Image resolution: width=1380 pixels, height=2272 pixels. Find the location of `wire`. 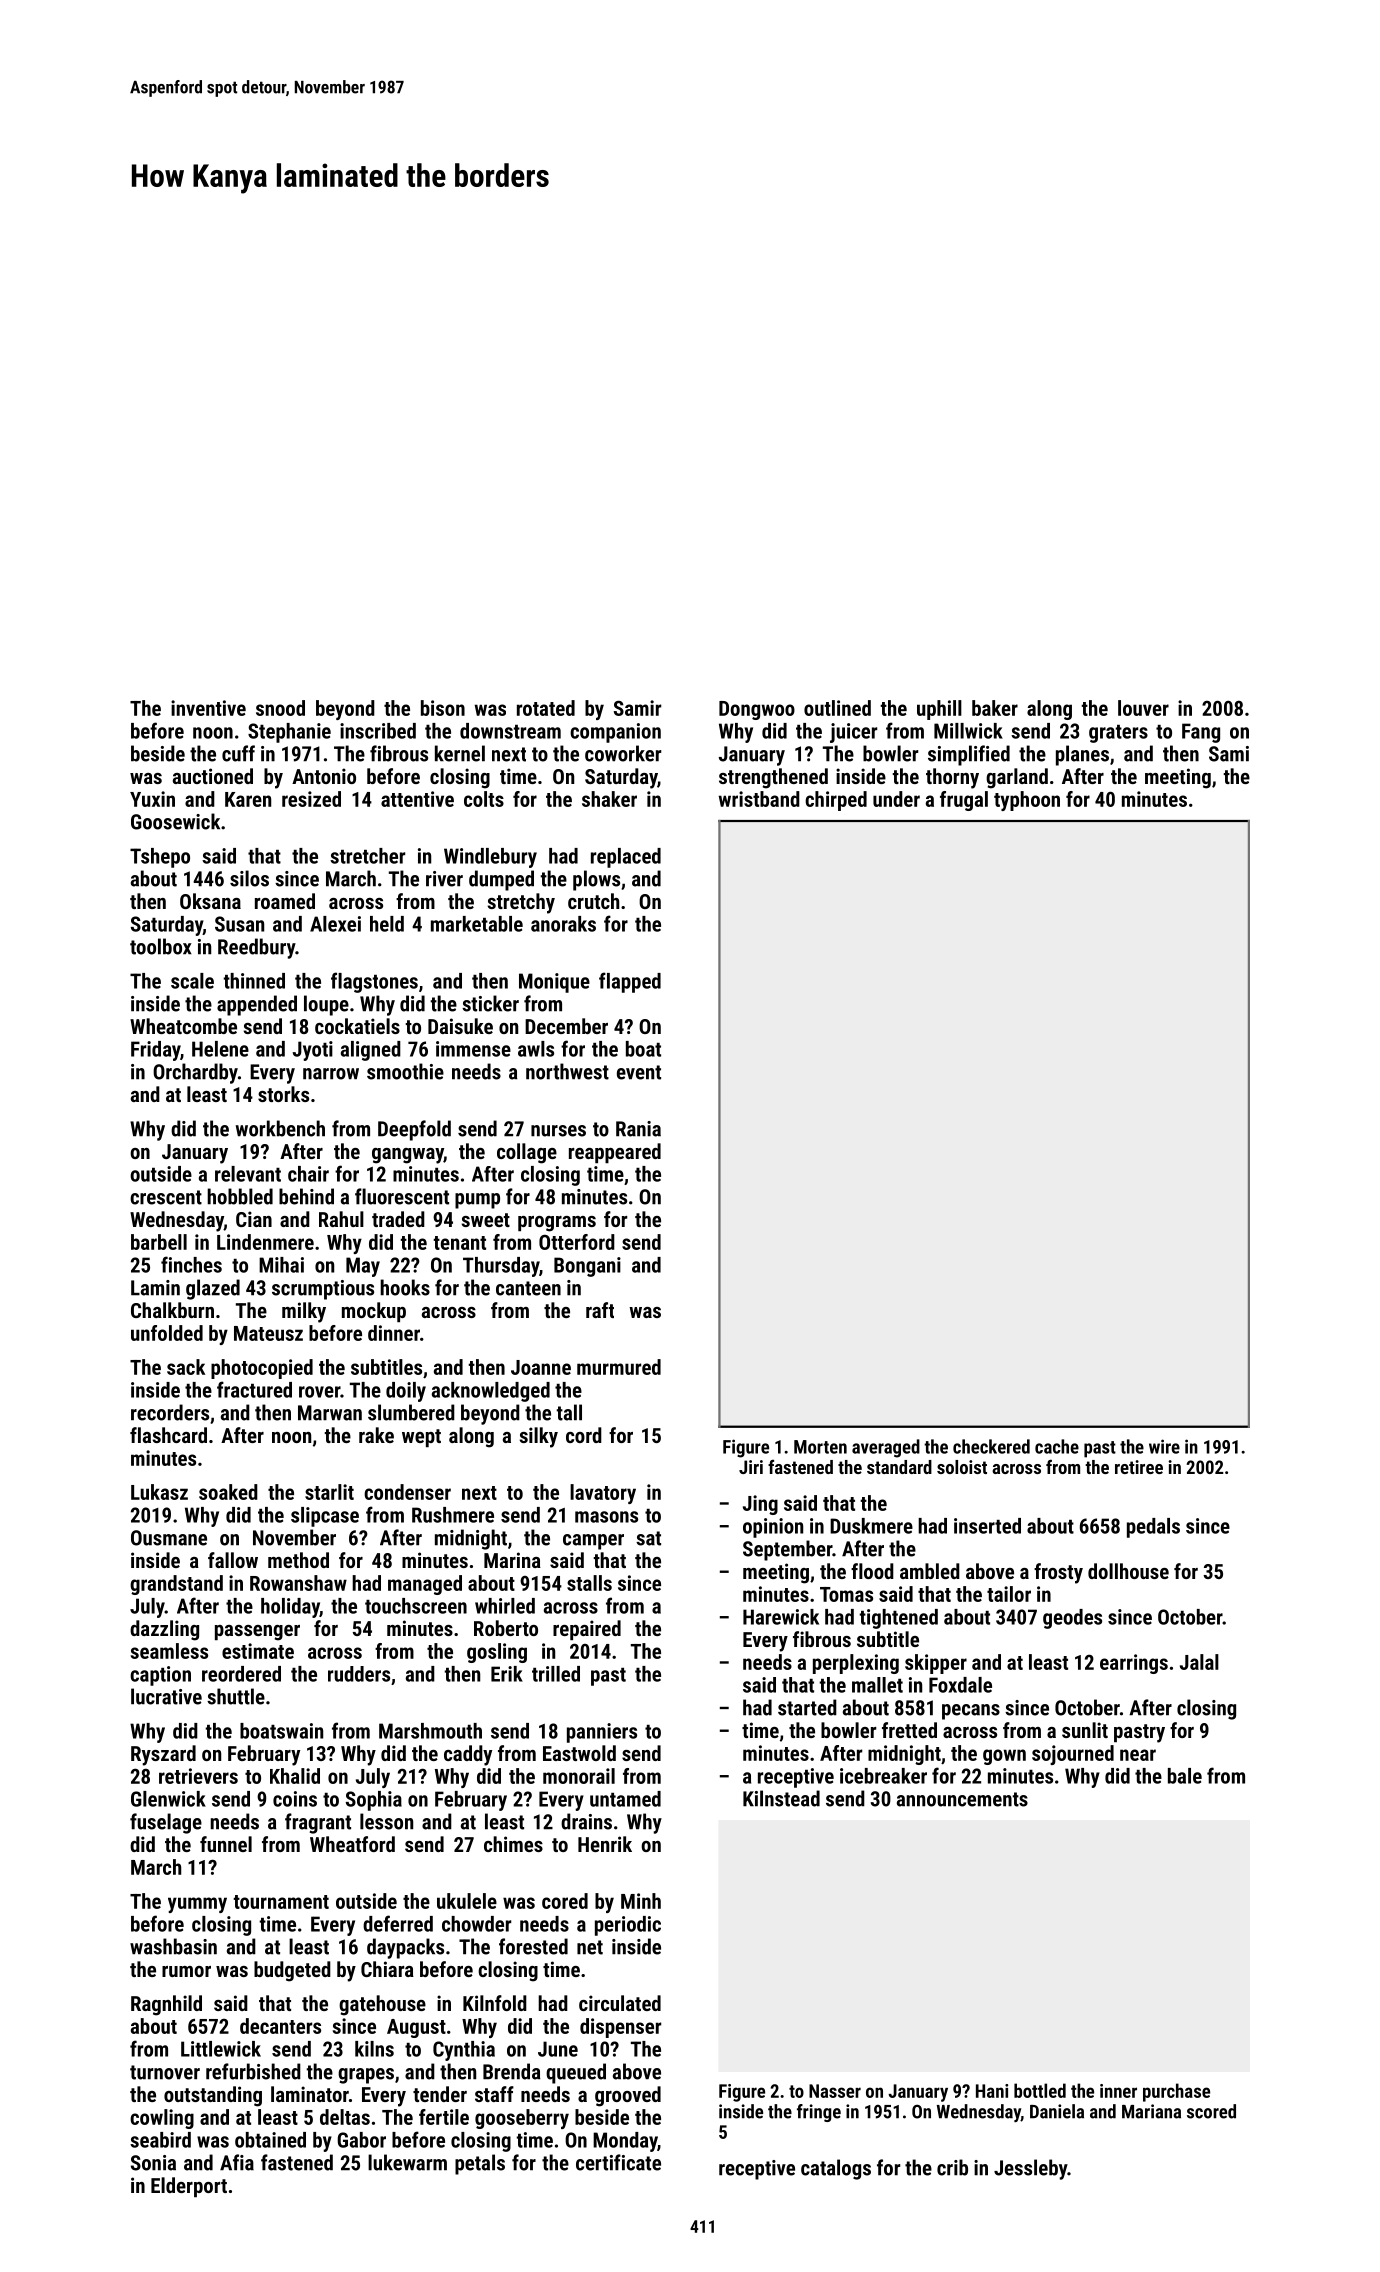

wire is located at coordinates (1164, 1446).
